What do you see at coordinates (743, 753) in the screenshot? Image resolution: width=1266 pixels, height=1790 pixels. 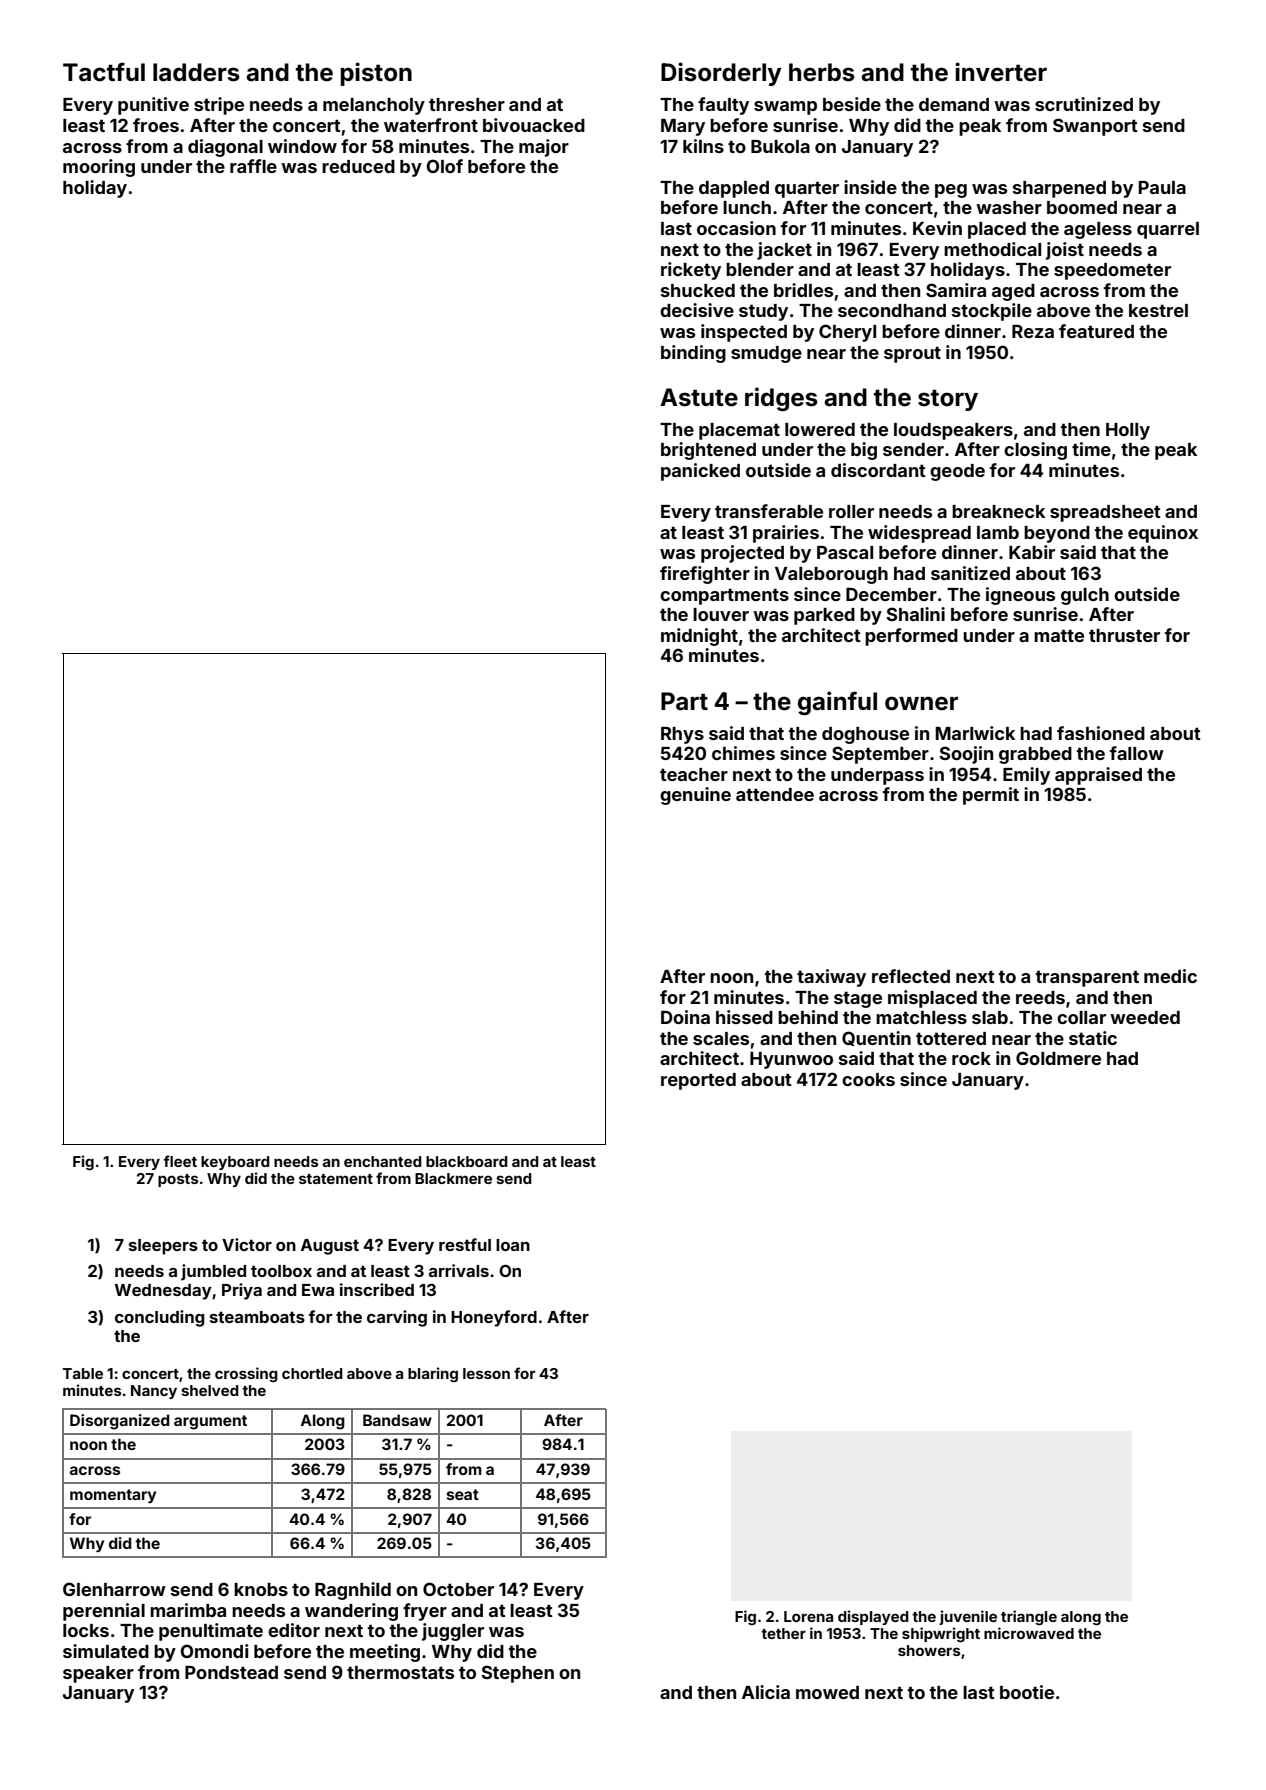 I see `chimes` at bounding box center [743, 753].
